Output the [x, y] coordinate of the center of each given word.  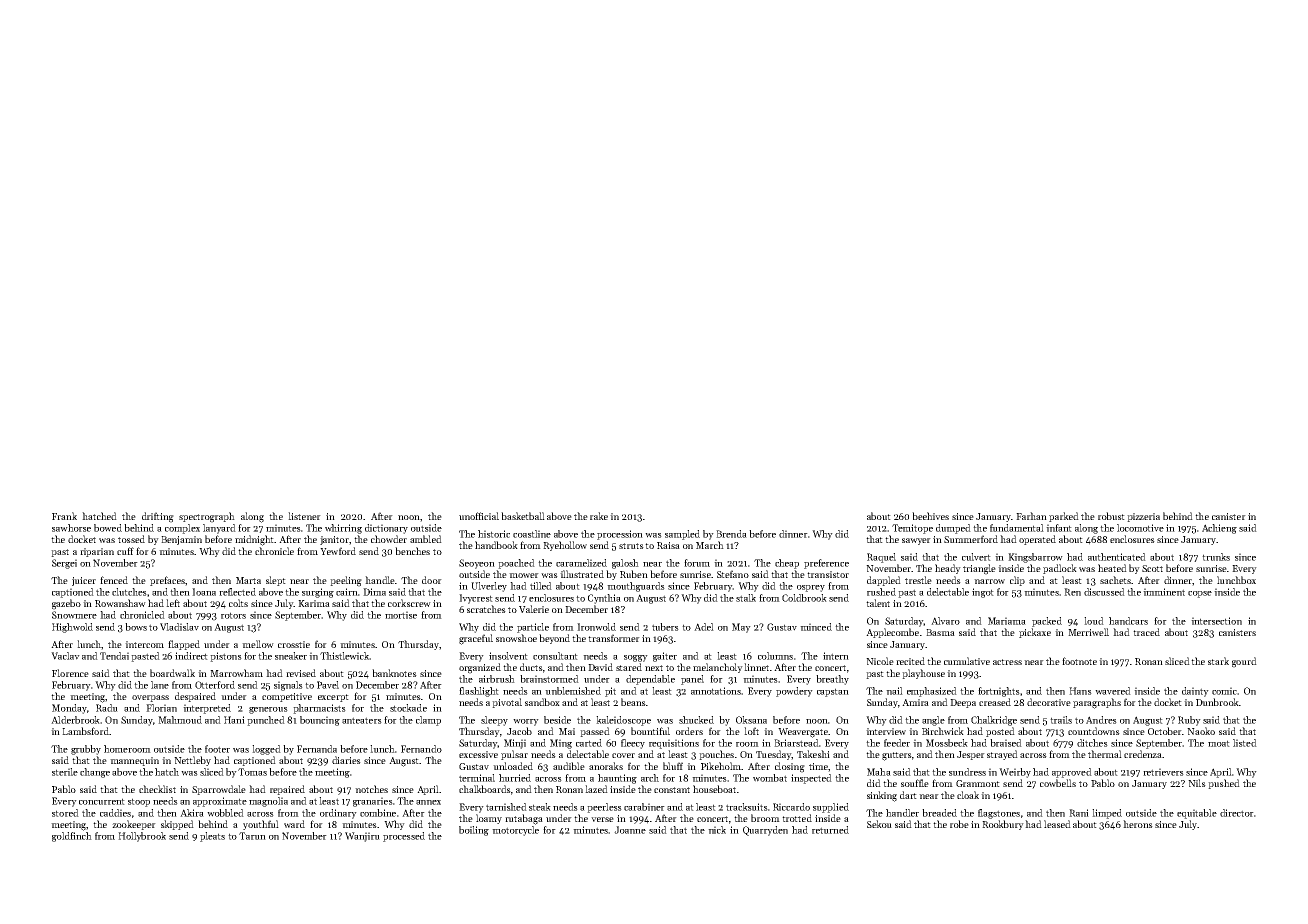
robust [1111, 516]
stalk [746, 598]
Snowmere [74, 615]
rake [599, 516]
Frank [64, 516]
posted [1000, 732]
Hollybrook [142, 837]
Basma [940, 632]
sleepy [494, 721]
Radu [107, 708]
